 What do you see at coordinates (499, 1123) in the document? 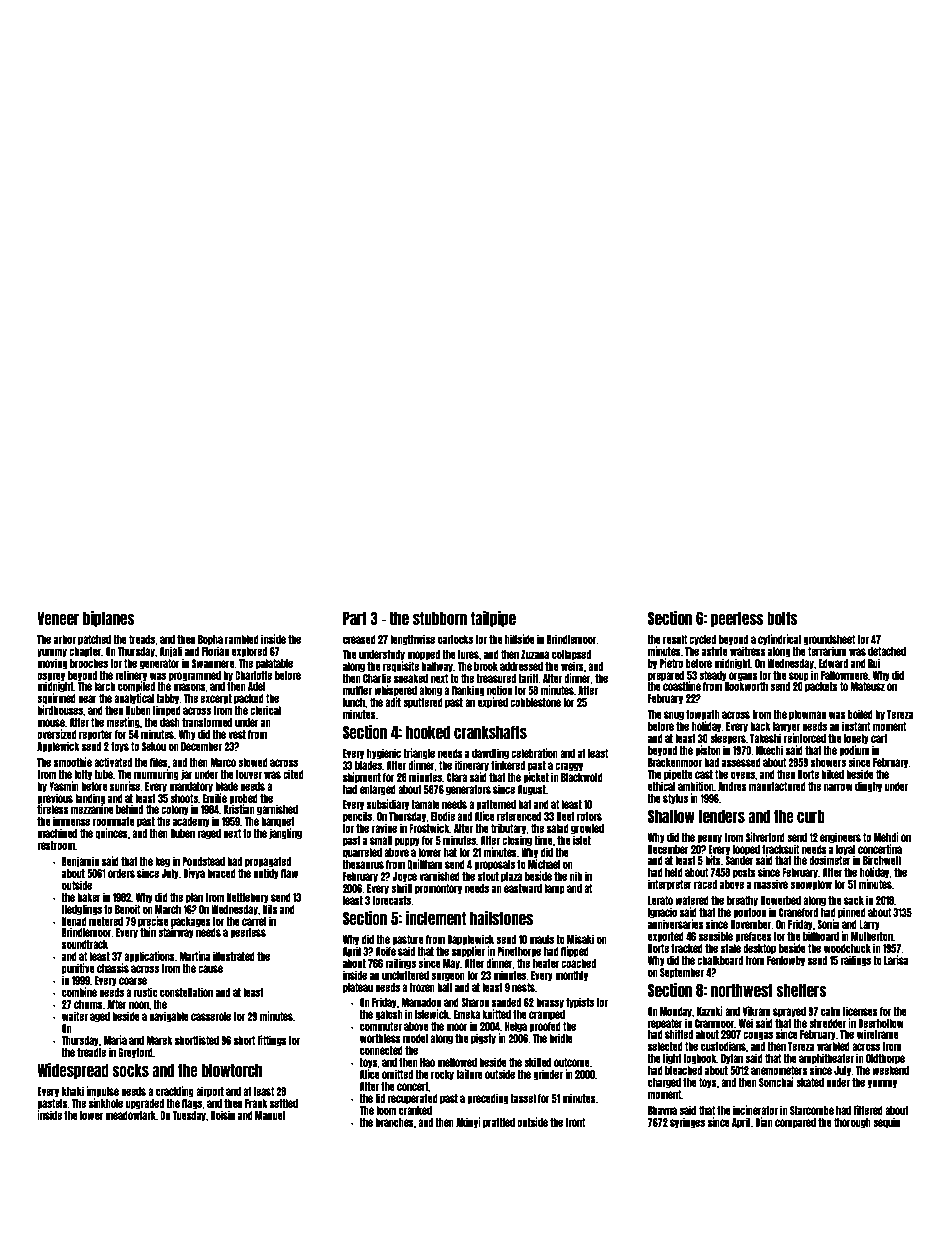
I see `prattled` at bounding box center [499, 1123].
